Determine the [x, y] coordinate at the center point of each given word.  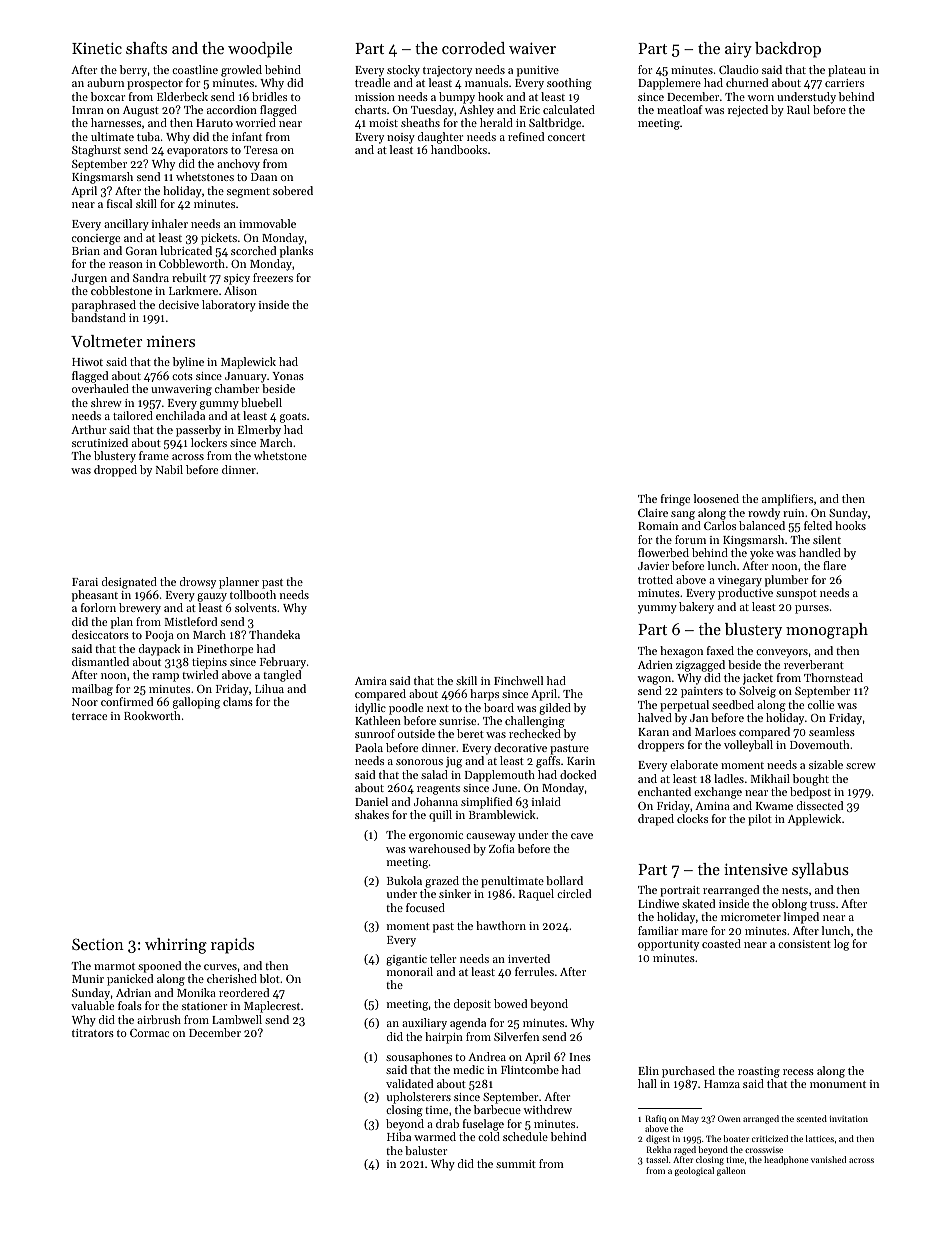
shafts [146, 47]
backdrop [788, 50]
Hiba [399, 1136]
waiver [532, 48]
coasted [721, 943]
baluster [426, 1150]
